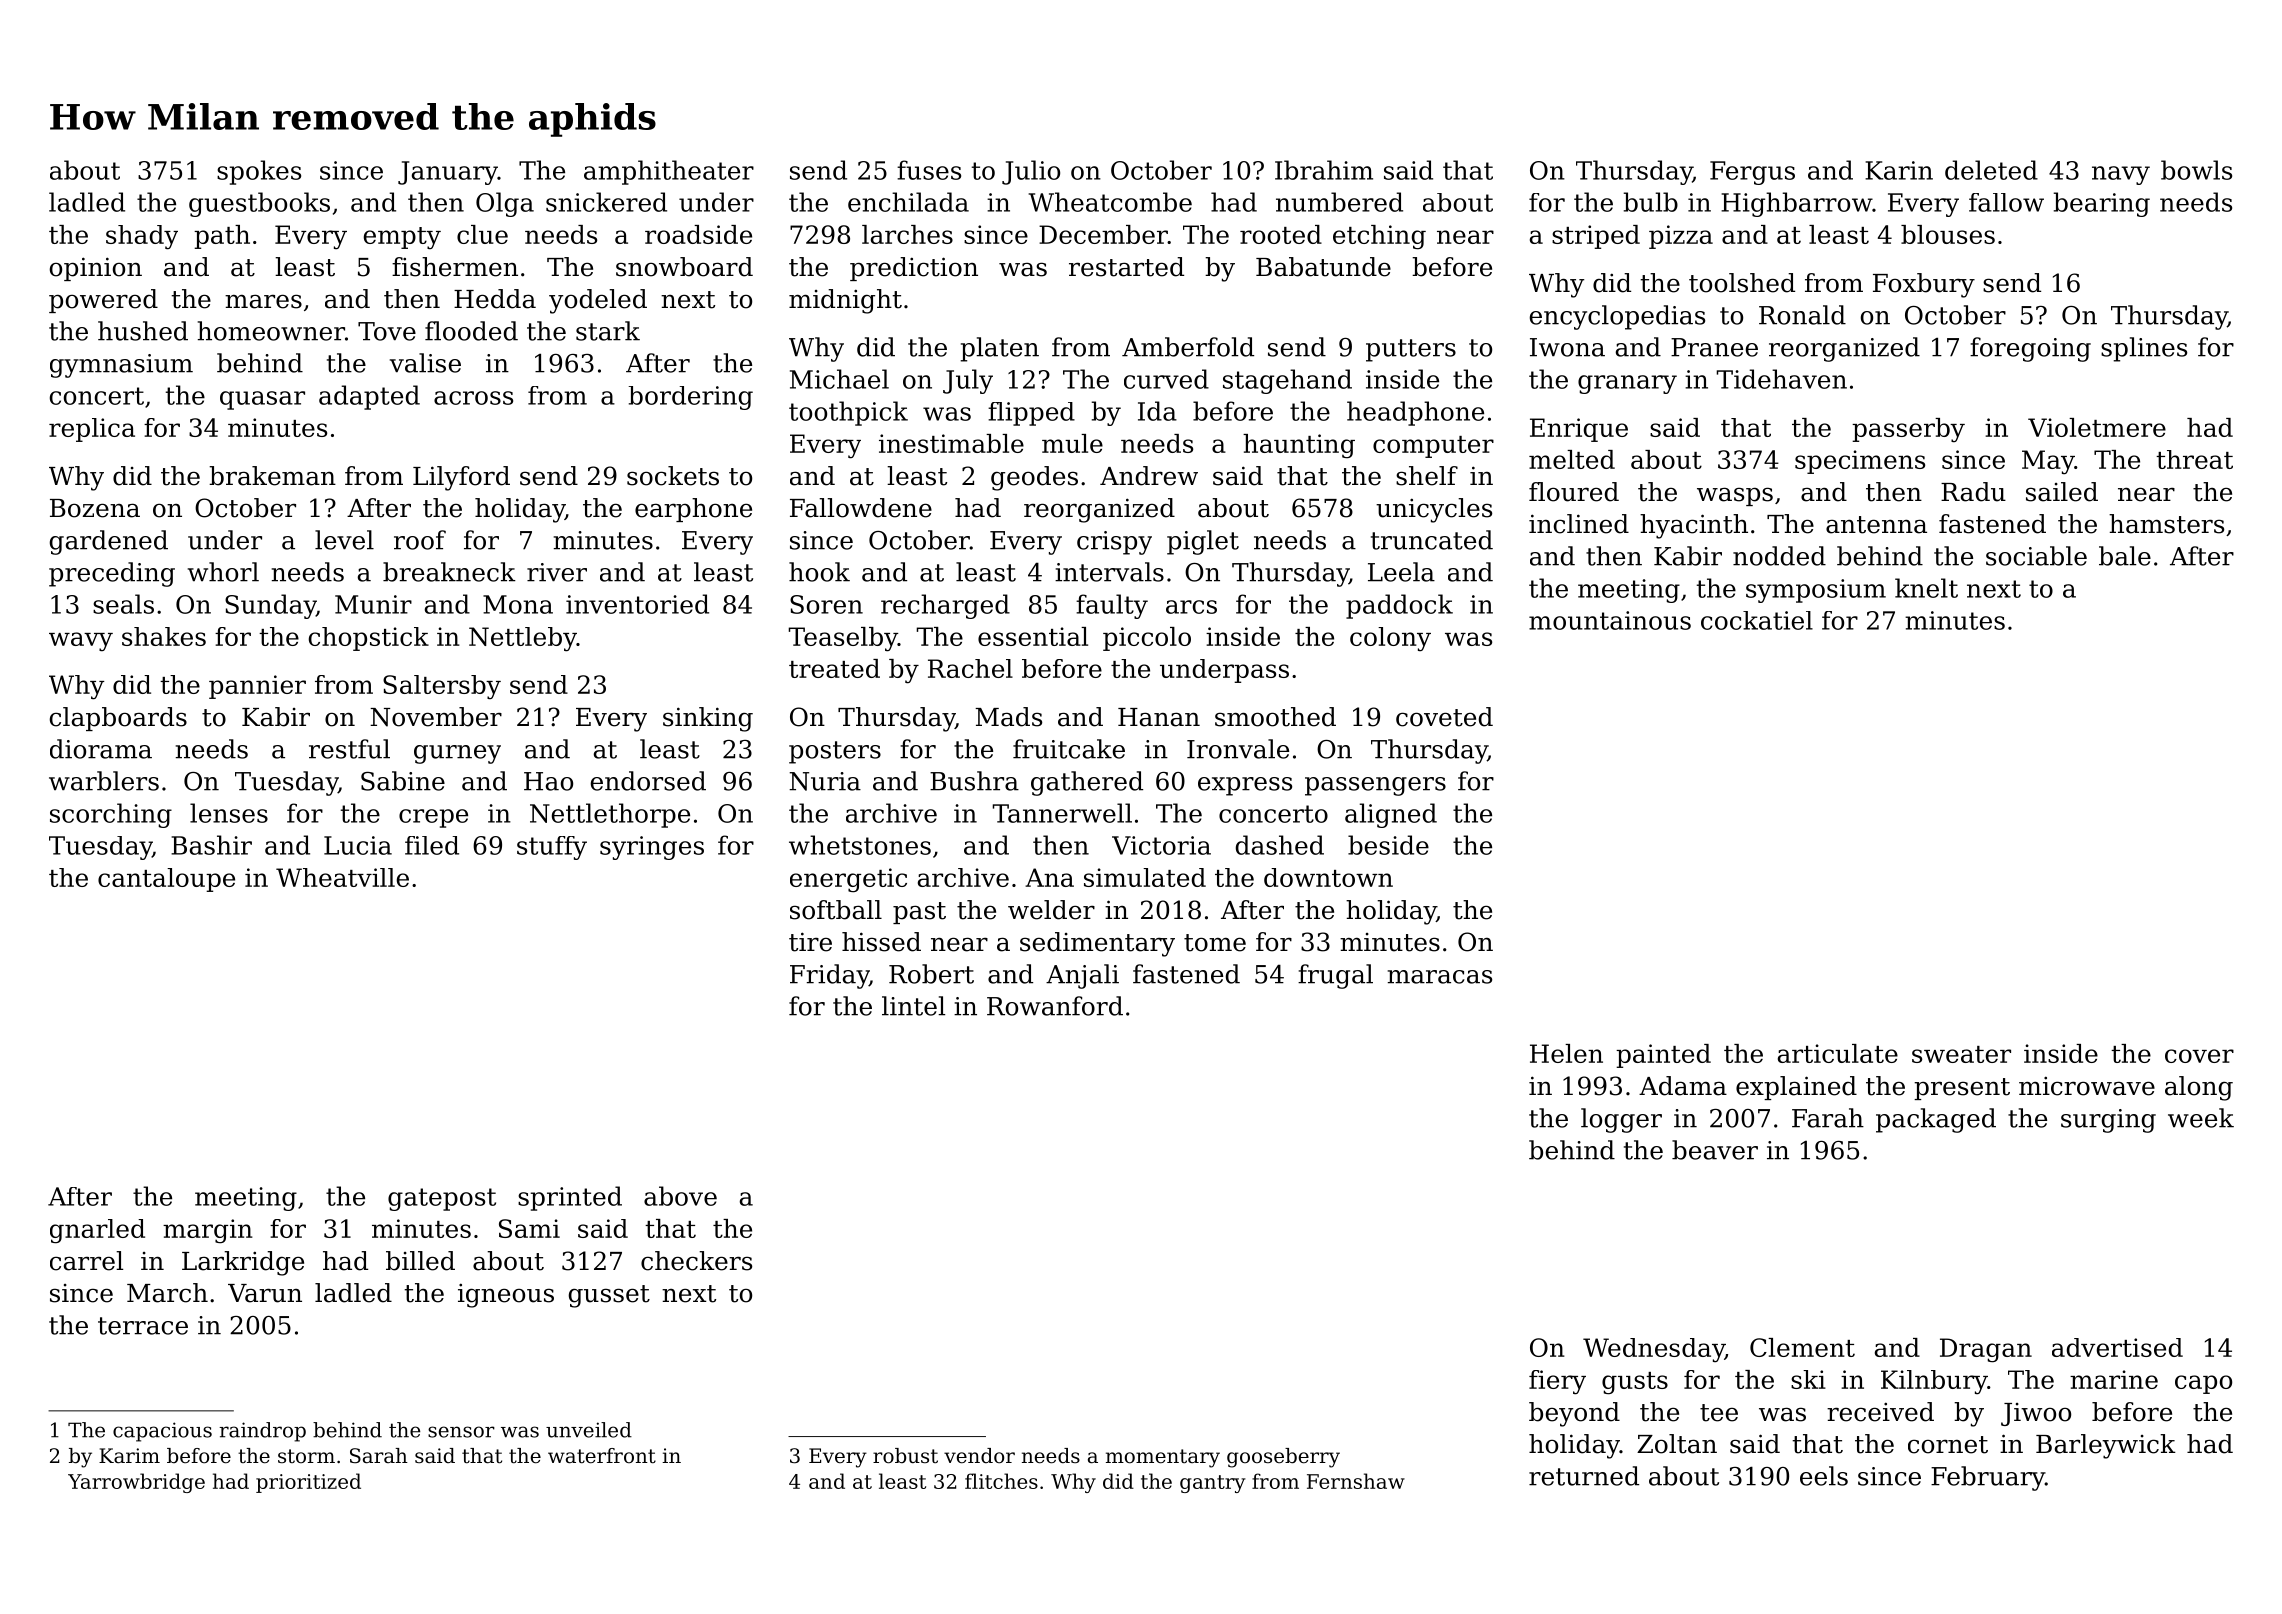 Image resolution: width=2282 pixels, height=1614 pixels. What do you see at coordinates (473, 398) in the screenshot?
I see `across` at bounding box center [473, 398].
